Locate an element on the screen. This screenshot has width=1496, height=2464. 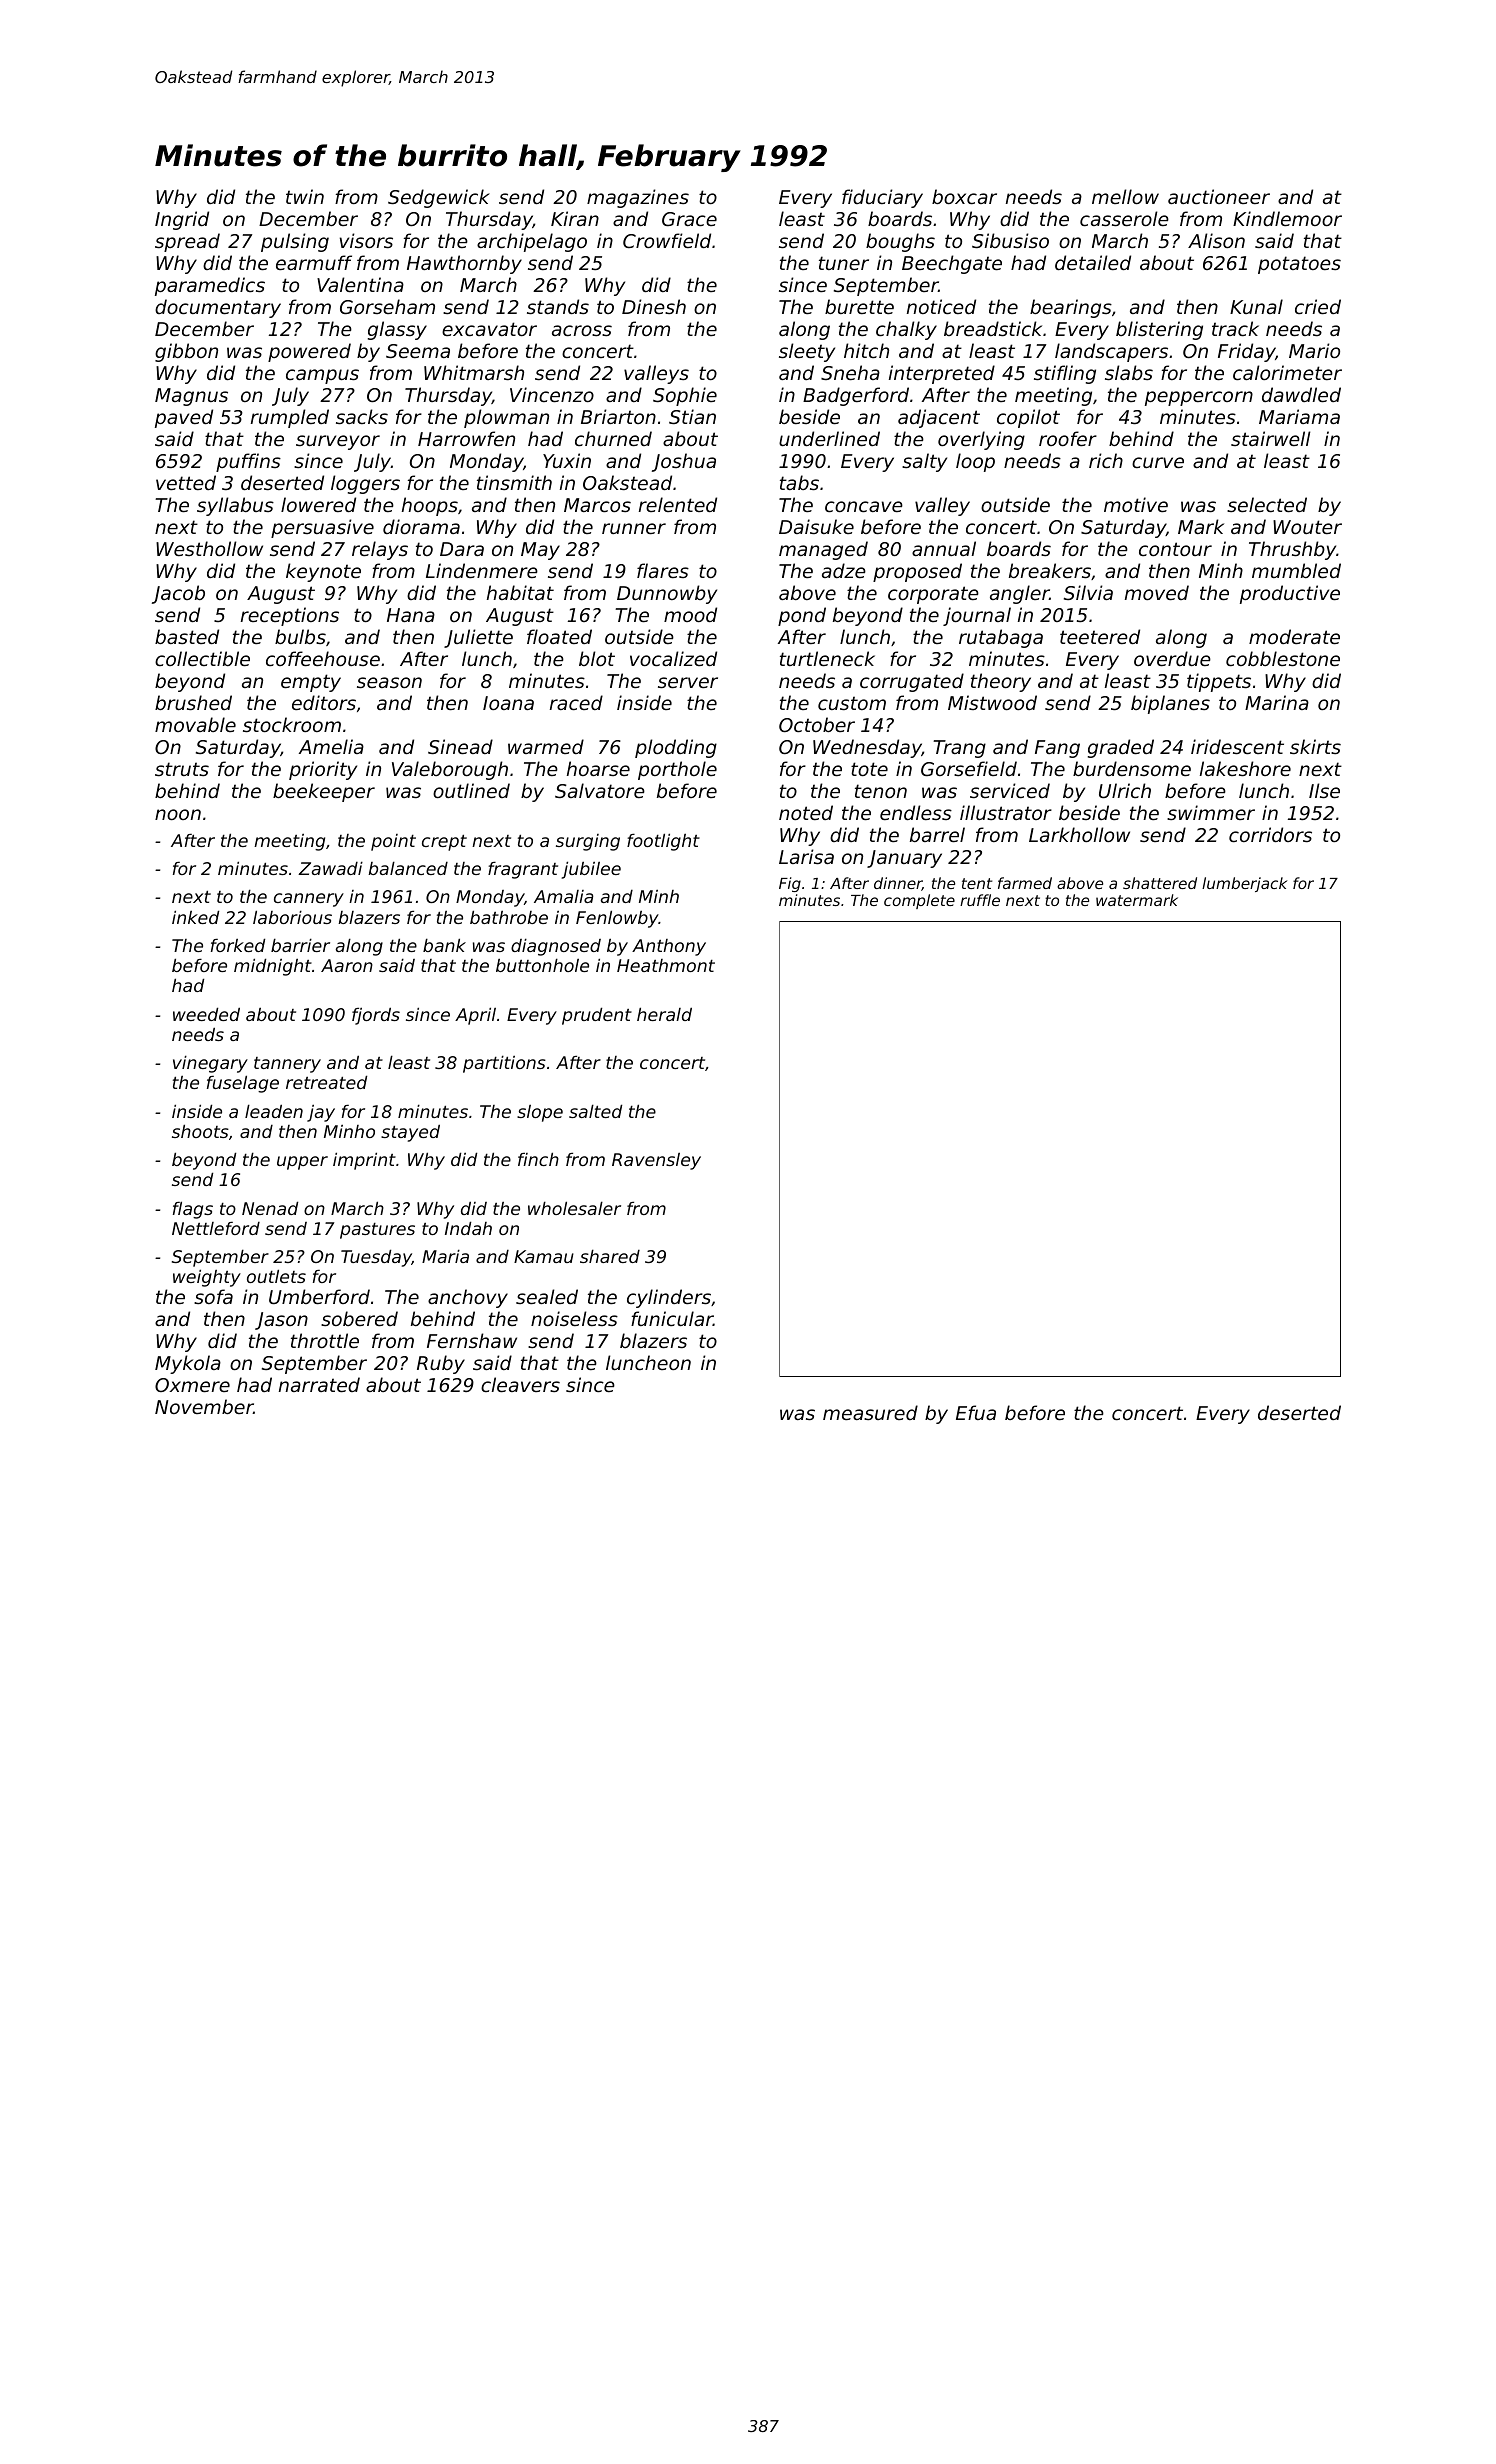
fiduciary is located at coordinates (882, 198).
